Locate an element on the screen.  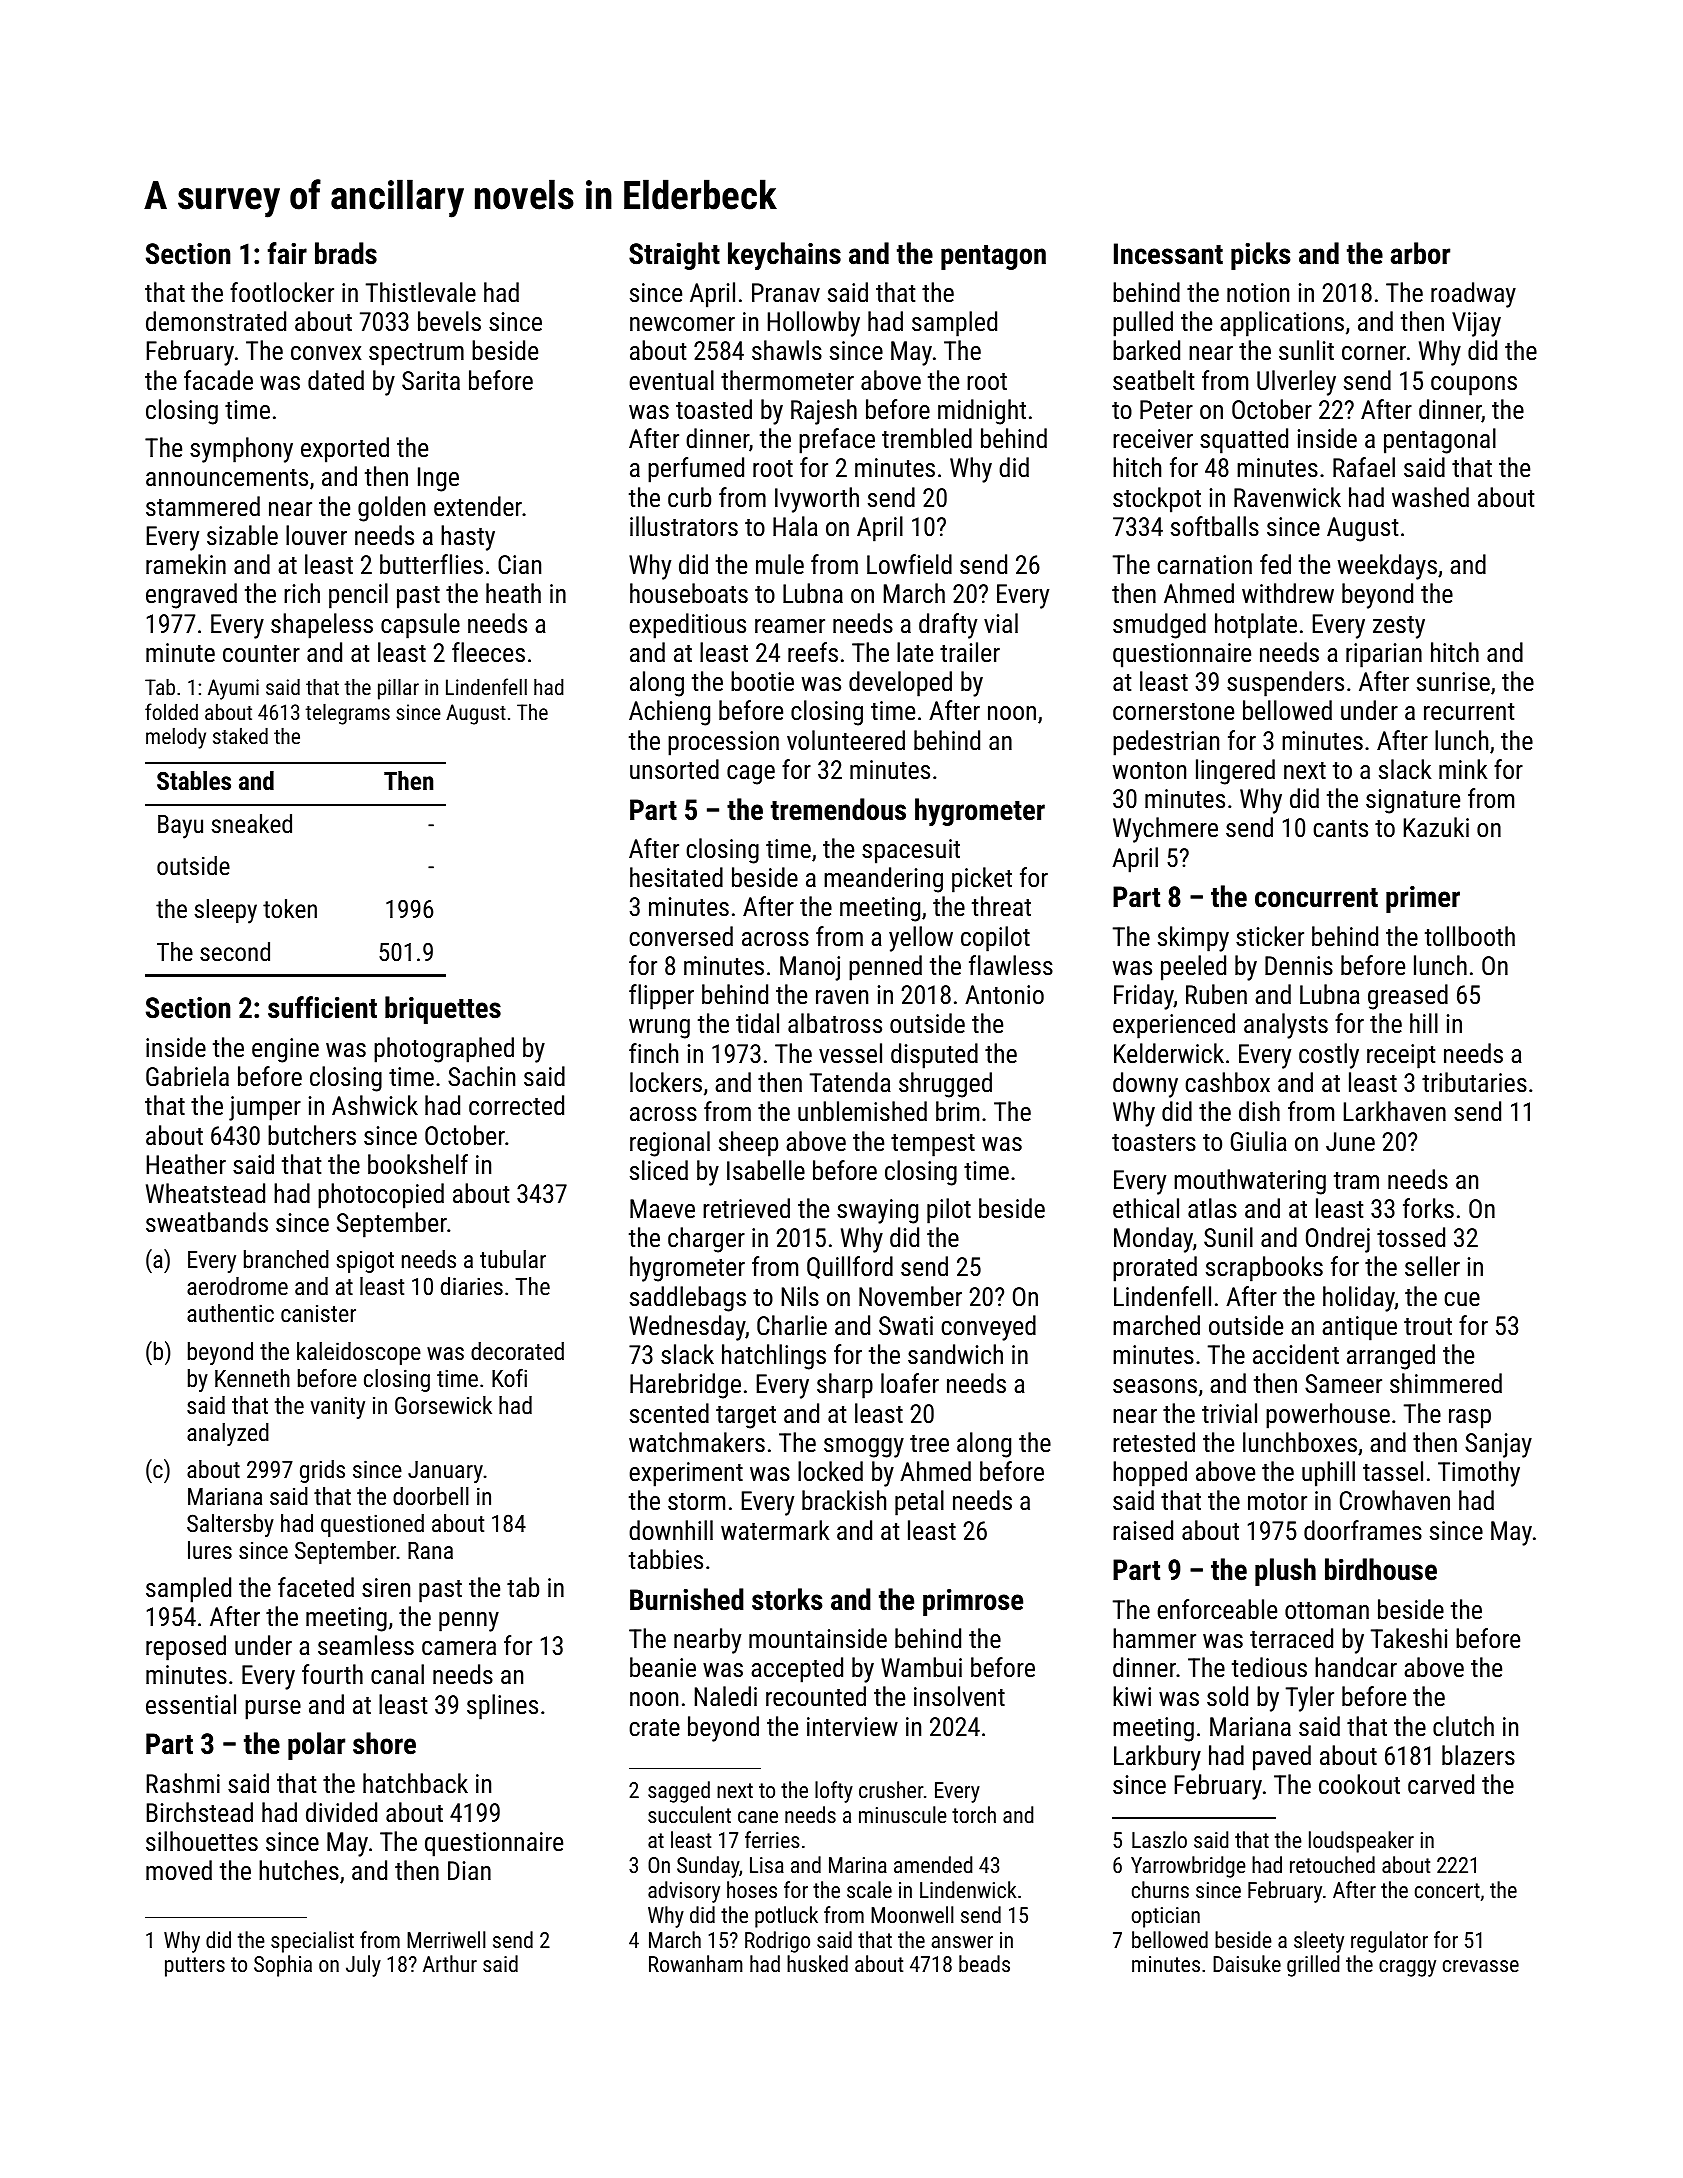
mink is located at coordinates (1463, 769).
